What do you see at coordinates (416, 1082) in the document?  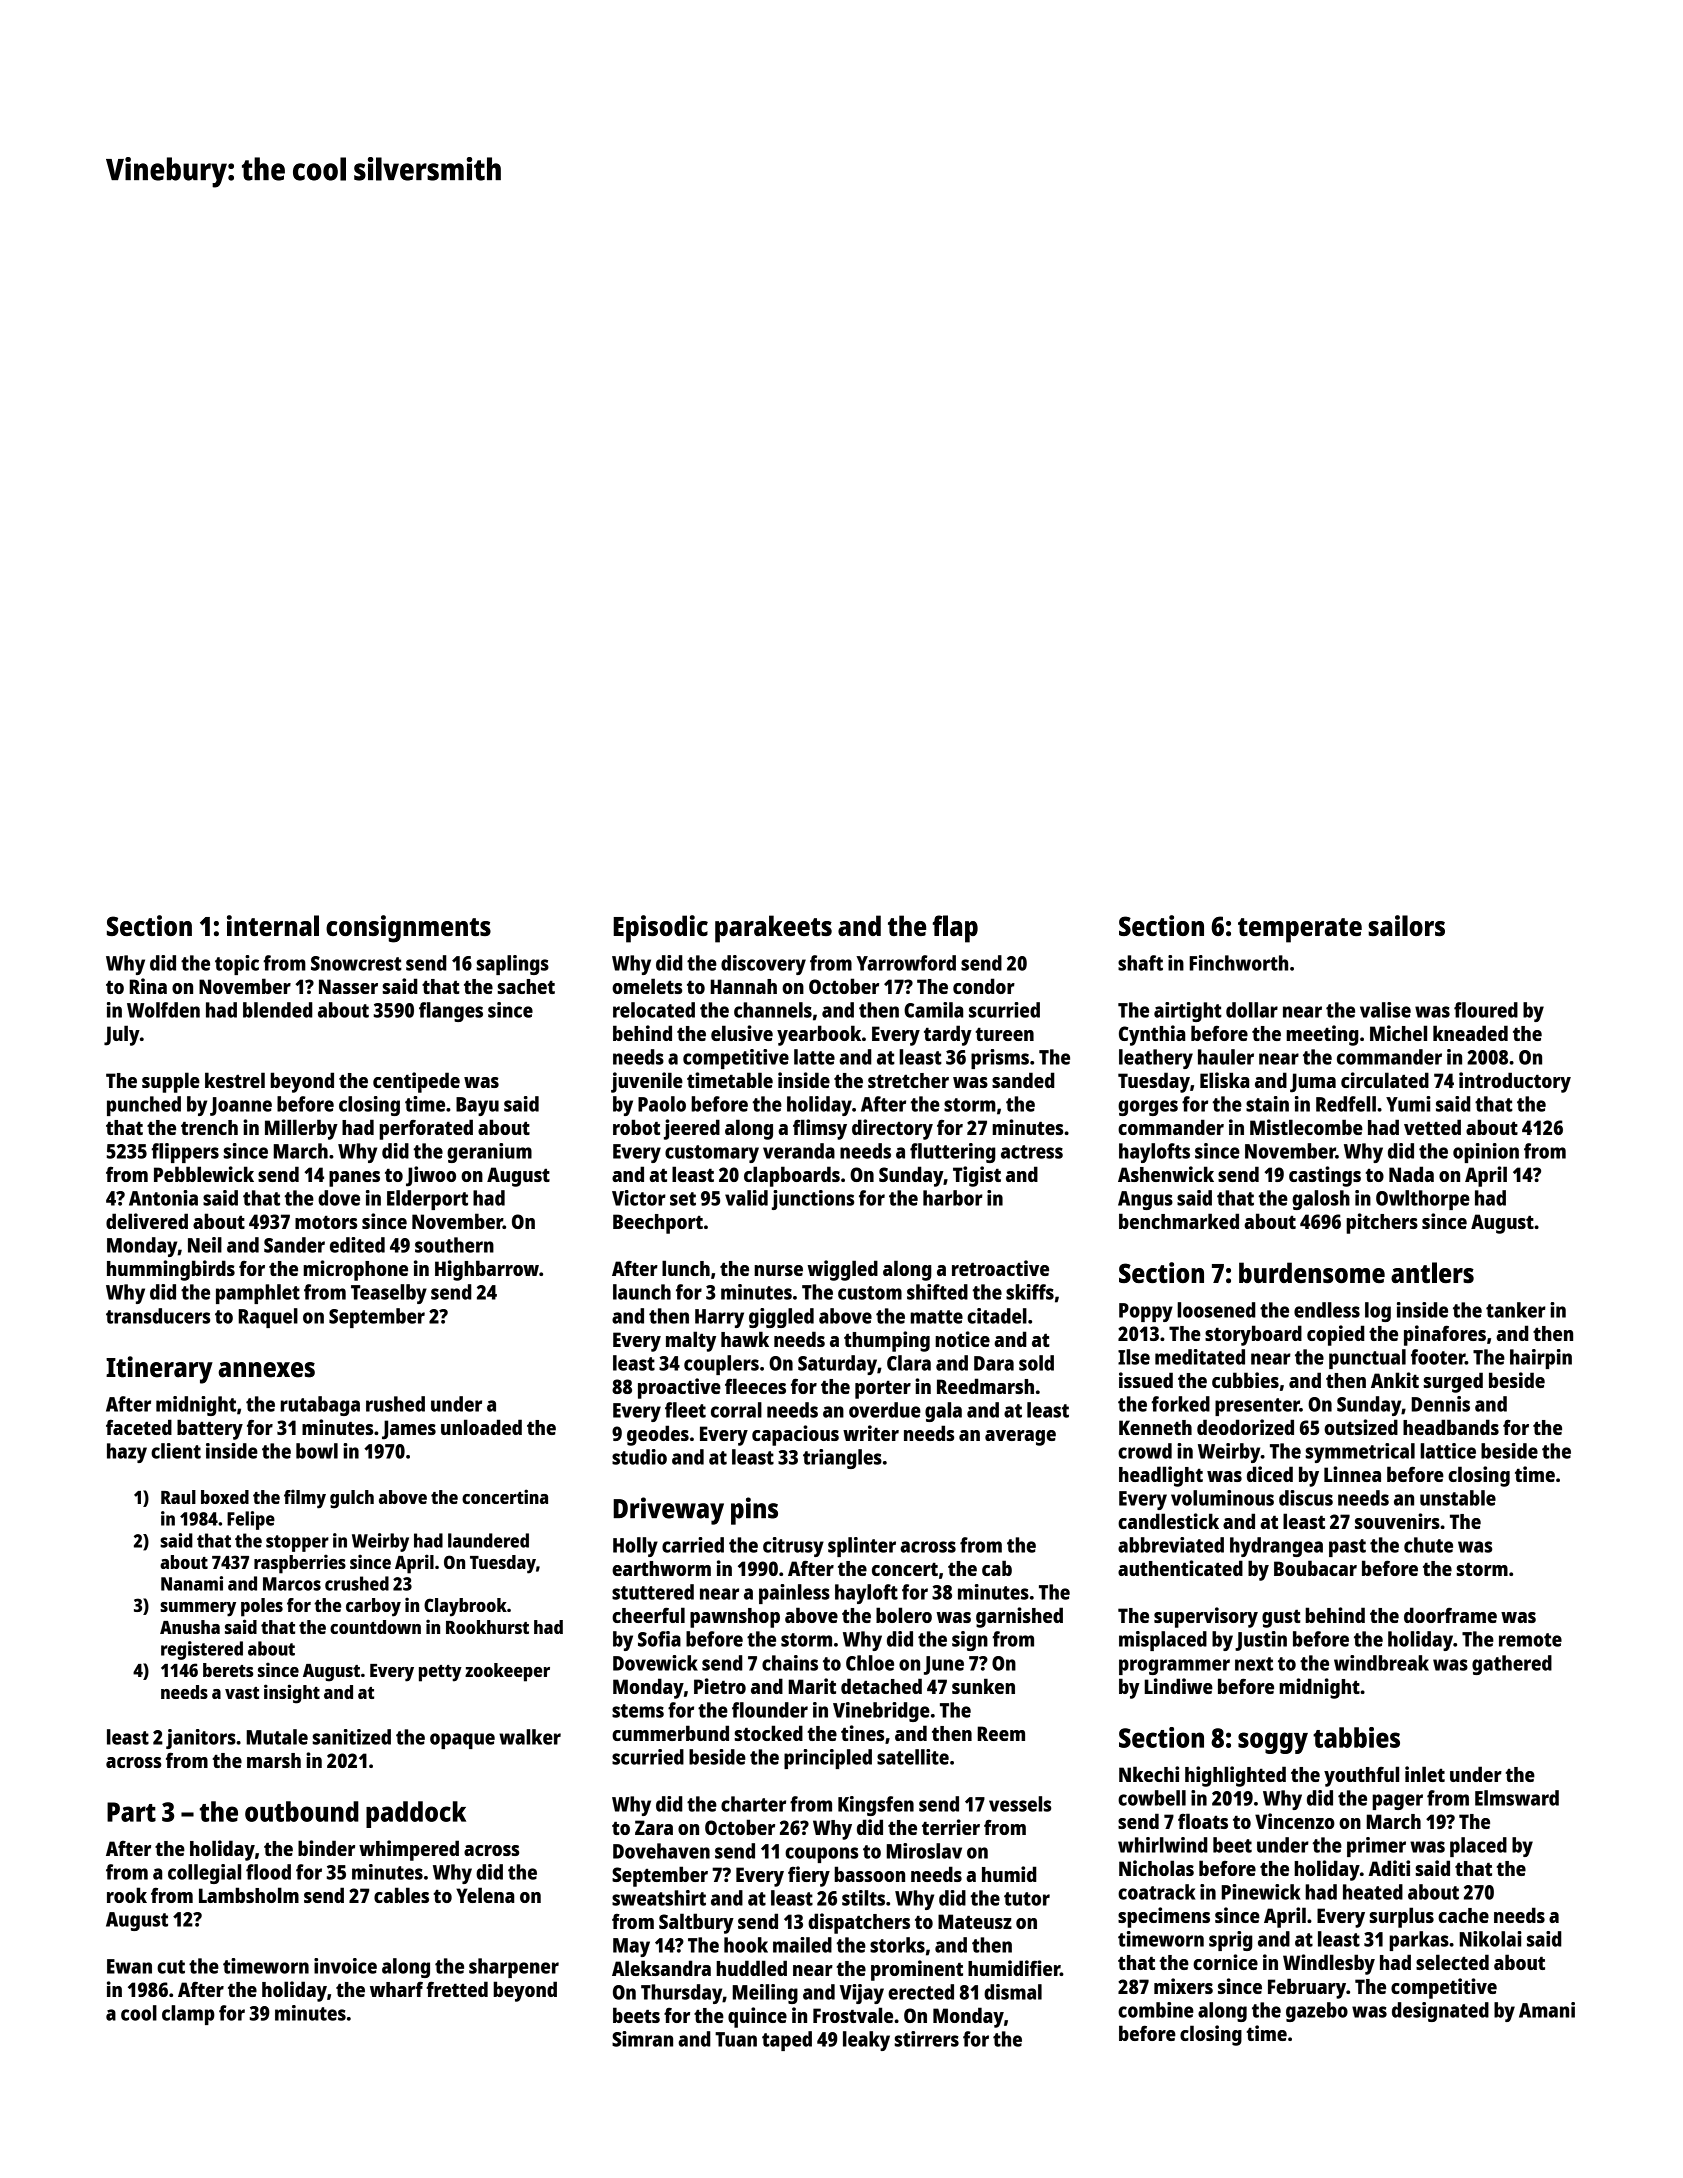 I see `centipede` at bounding box center [416, 1082].
